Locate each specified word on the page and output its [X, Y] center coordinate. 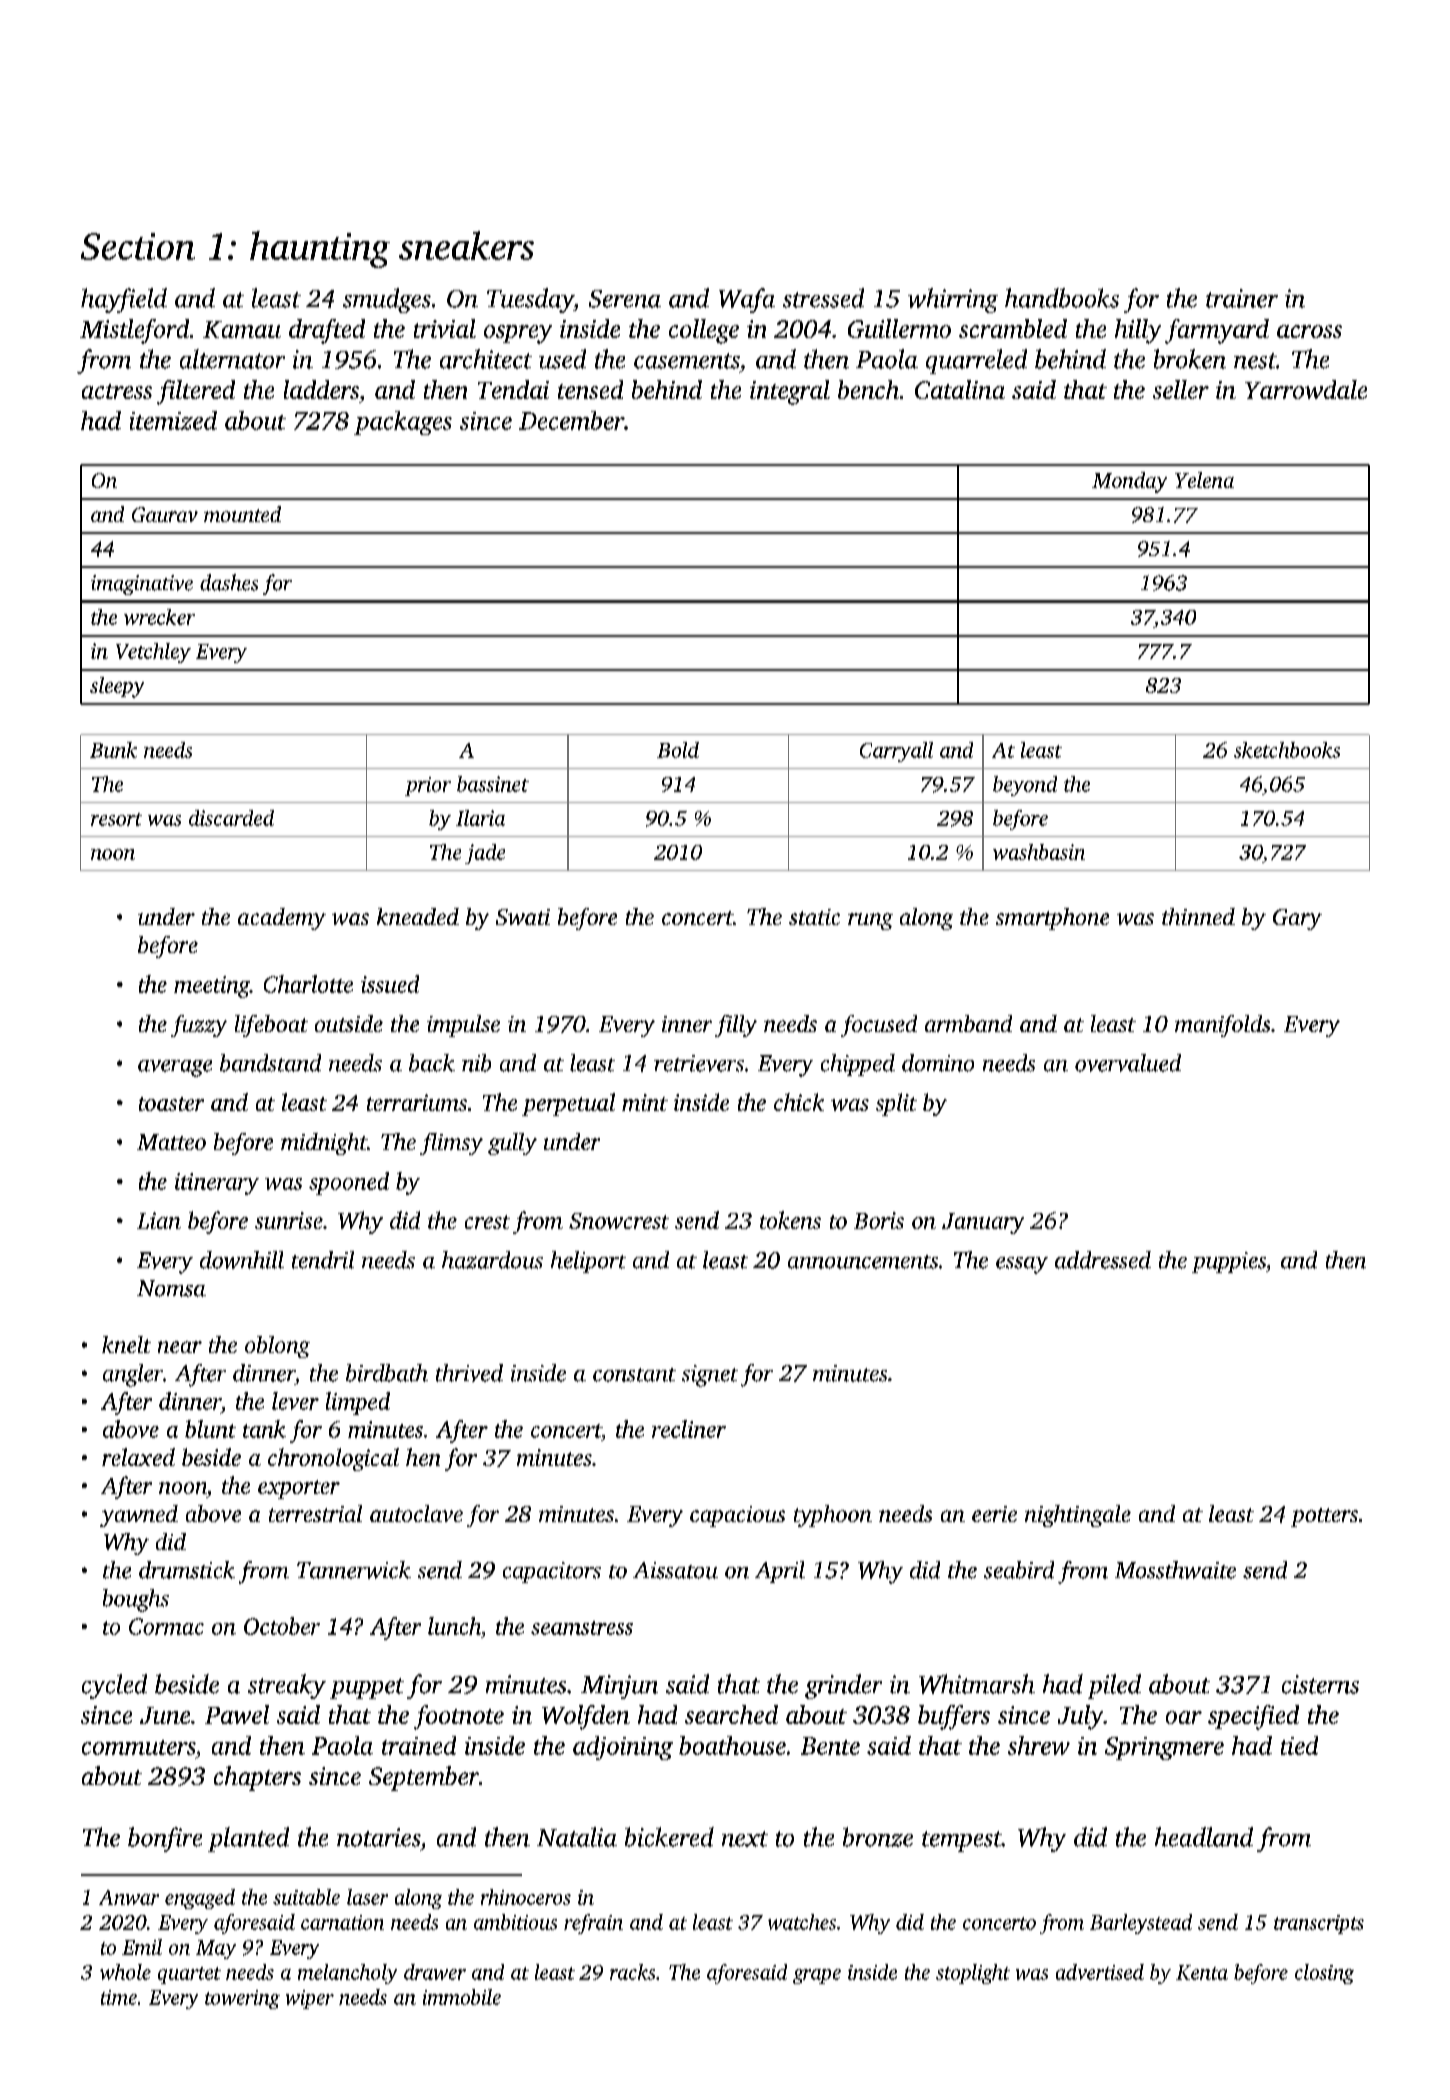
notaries [378, 1837]
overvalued [1128, 1063]
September [424, 1778]
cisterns [1320, 1684]
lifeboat [271, 1026]
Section [138, 246]
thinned [1198, 916]
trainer [1242, 298]
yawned [139, 1516]
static [814, 917]
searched [731, 1714]
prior [428, 786]
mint [645, 1102]
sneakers [466, 245]
